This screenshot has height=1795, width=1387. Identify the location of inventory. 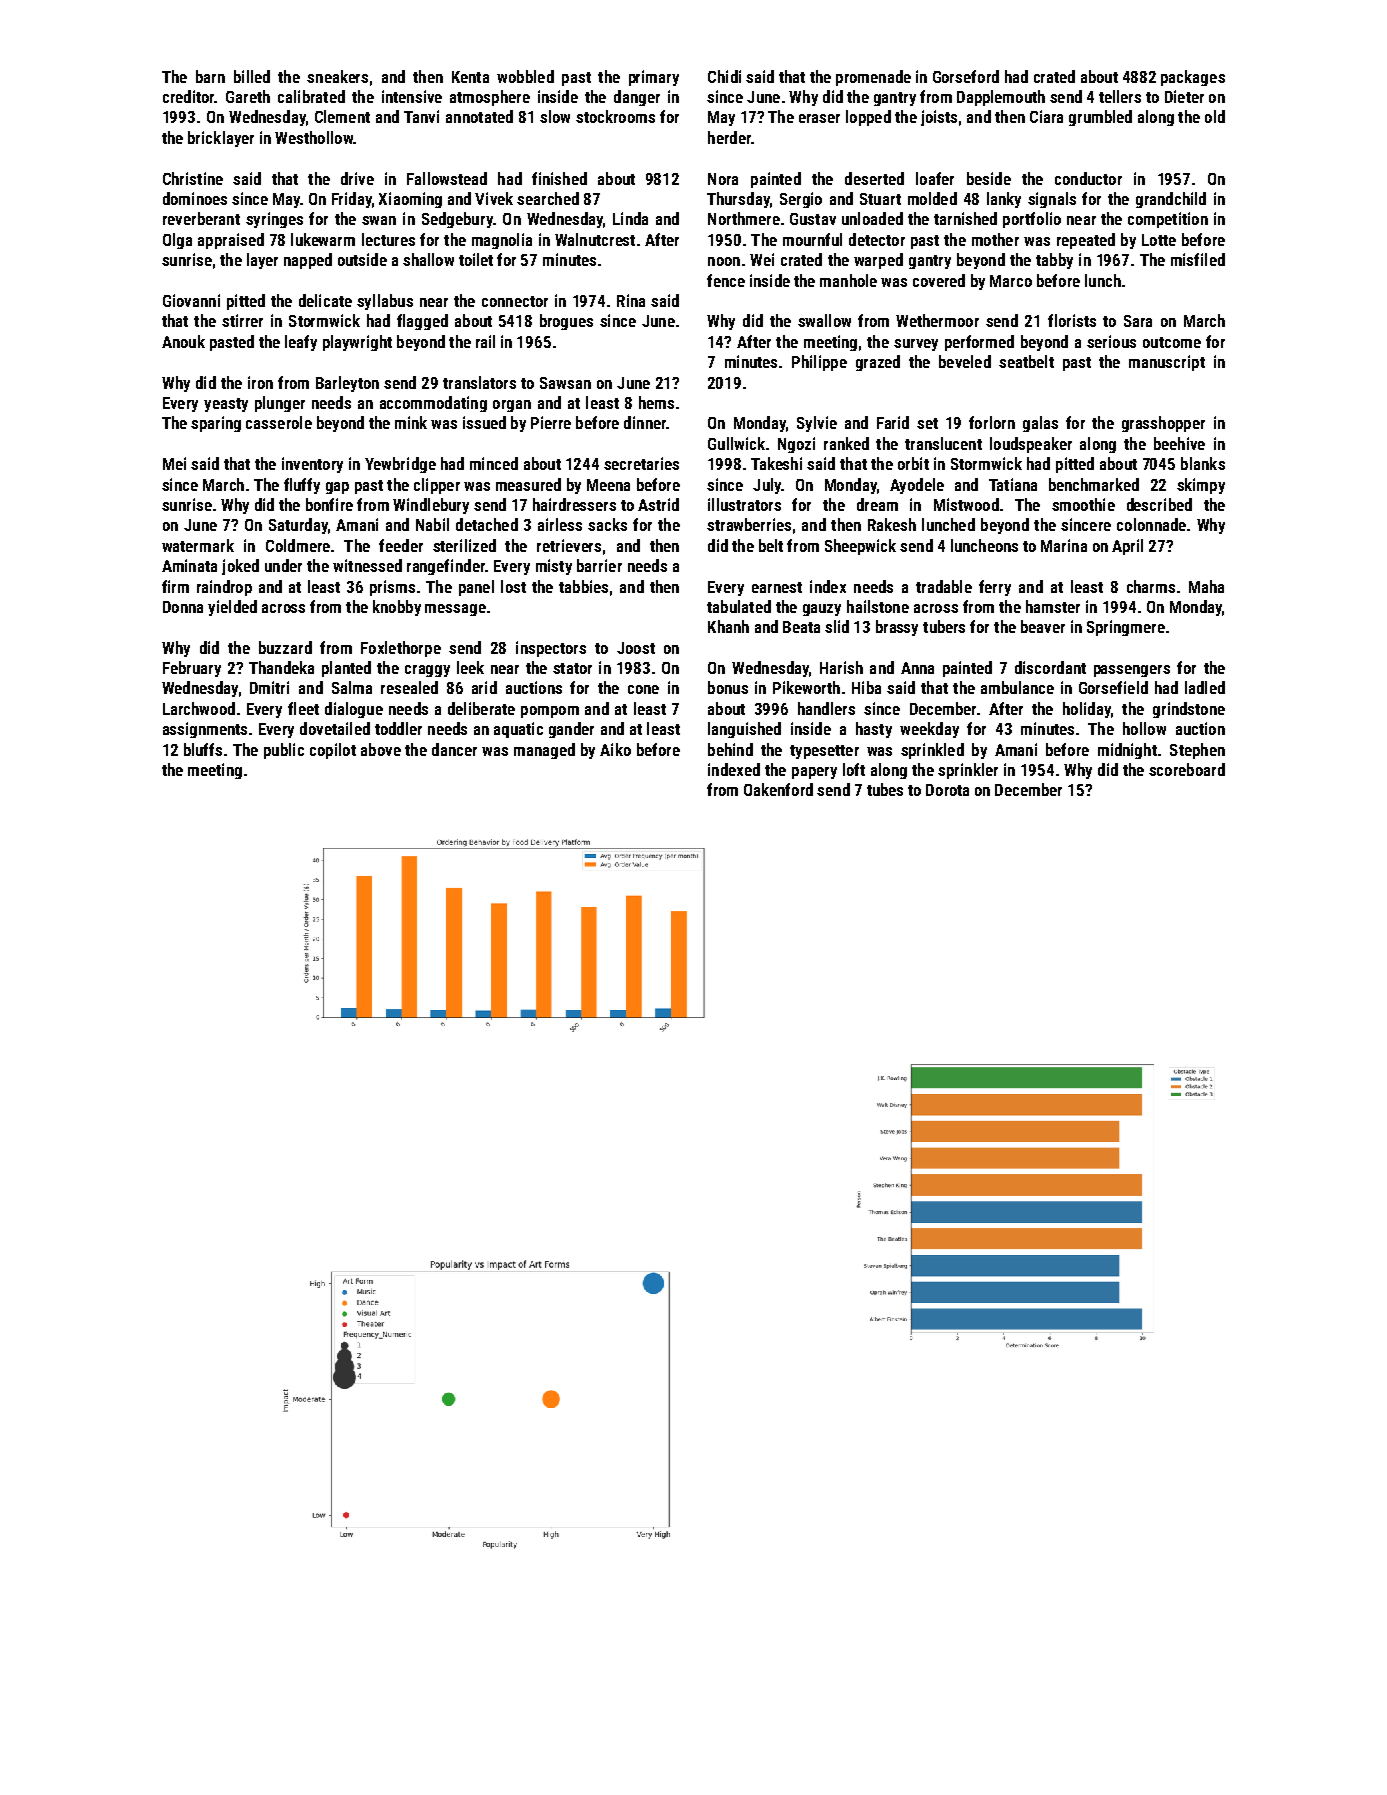
(312, 465).
